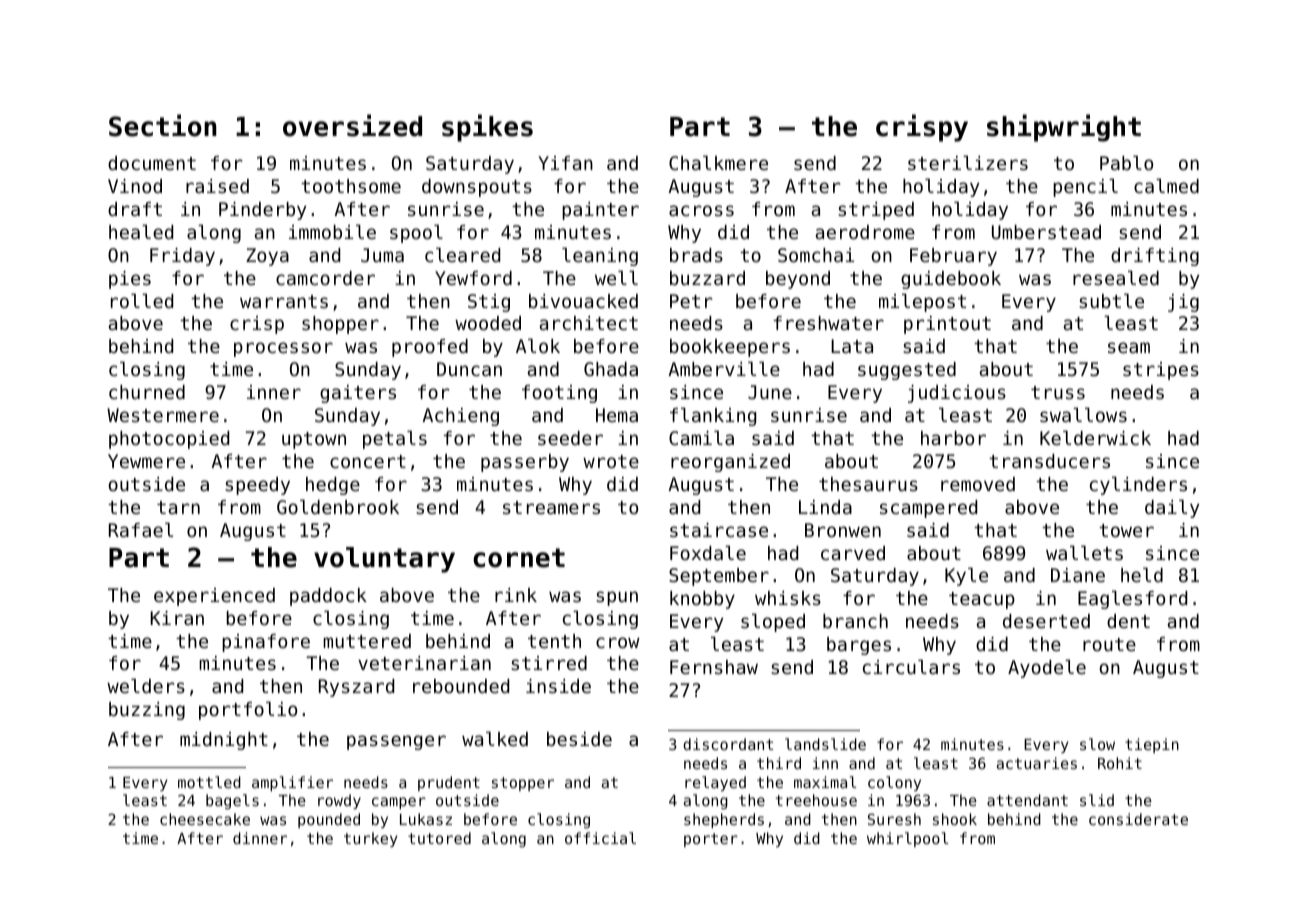  Describe the element at coordinates (911, 666) in the screenshot. I see `circulars` at that location.
